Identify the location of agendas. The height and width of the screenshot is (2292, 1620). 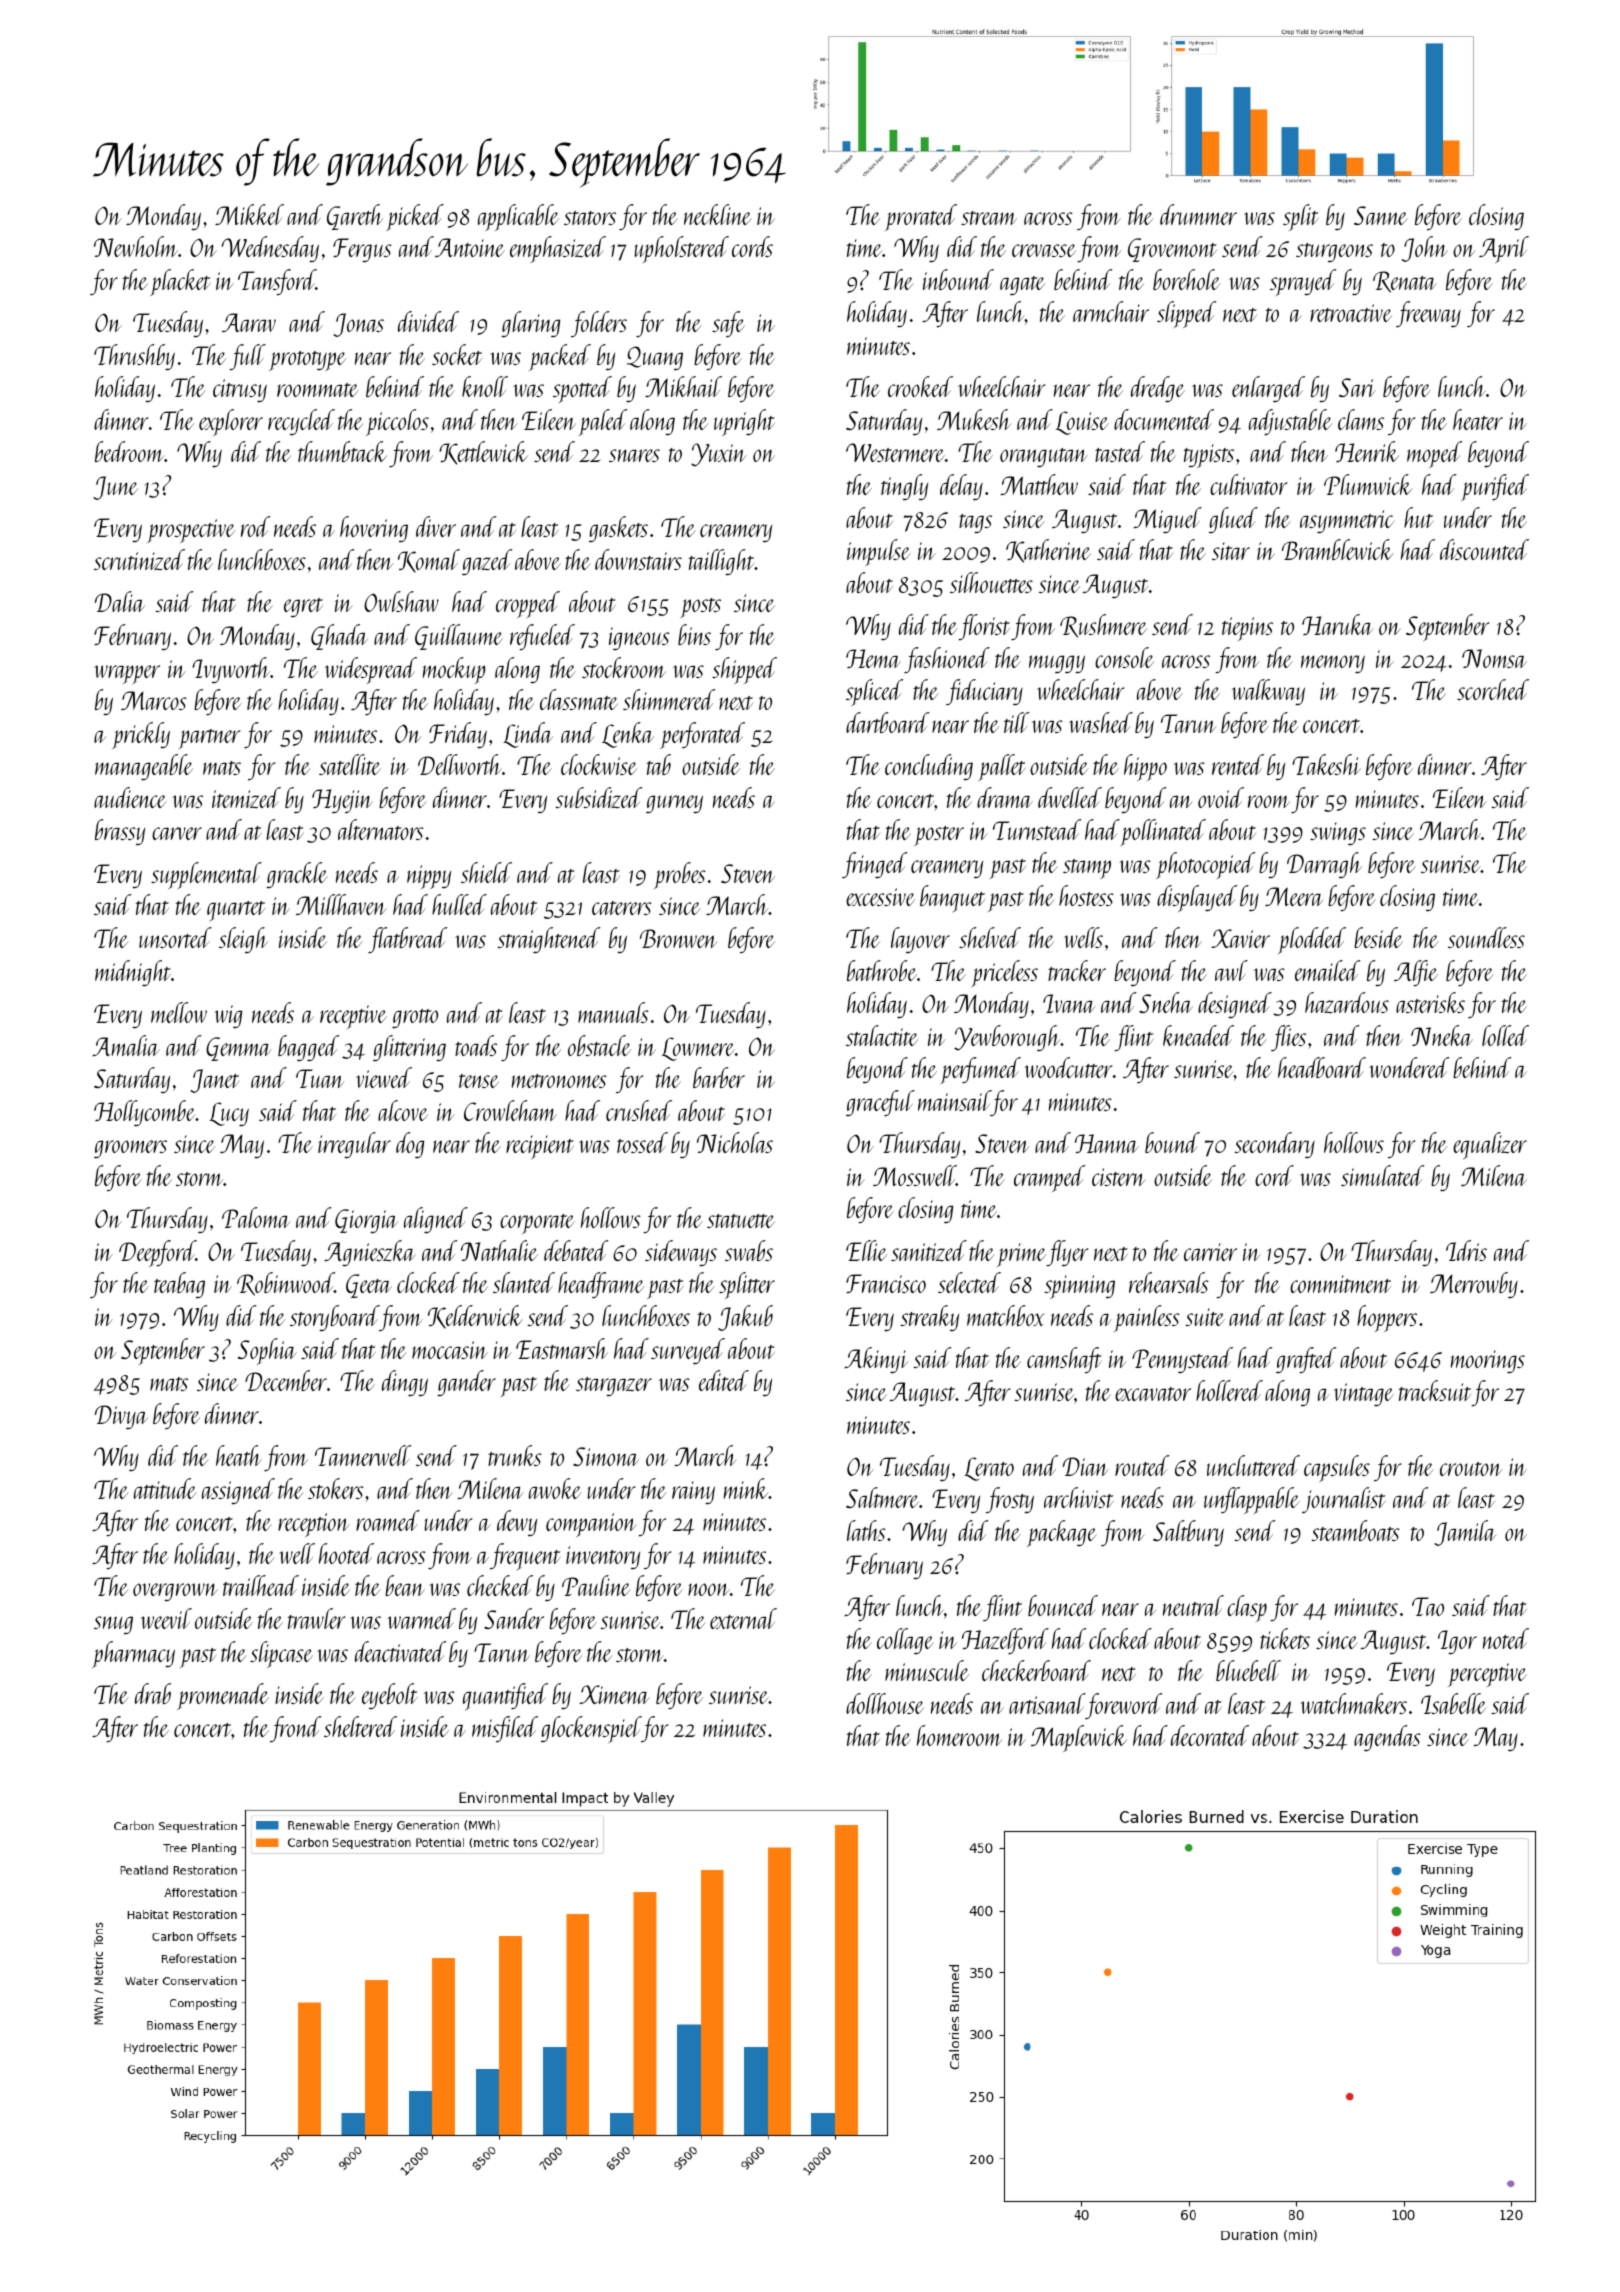
(1387, 1738).
